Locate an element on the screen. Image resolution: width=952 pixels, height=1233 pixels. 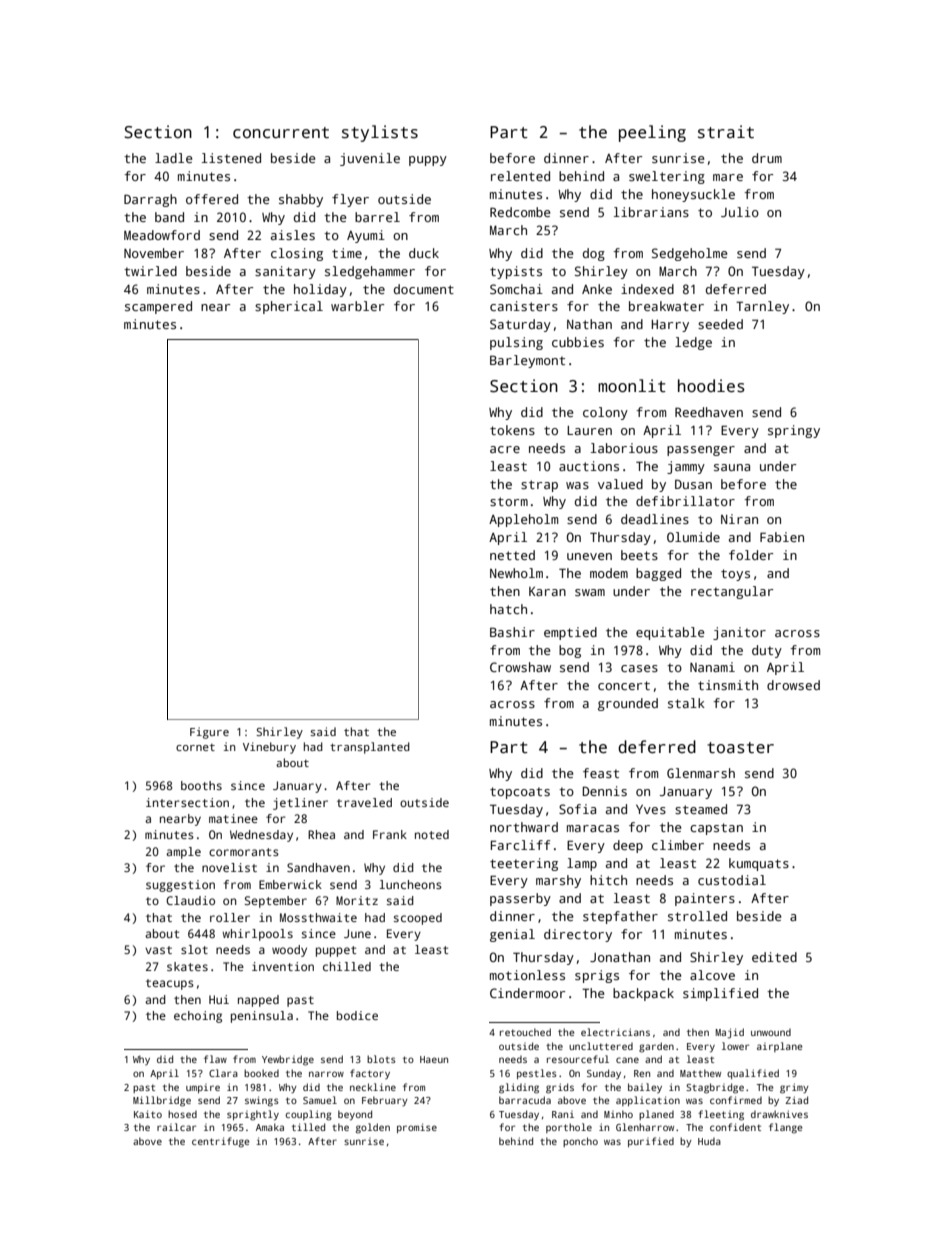
Olumide is located at coordinates (693, 537).
